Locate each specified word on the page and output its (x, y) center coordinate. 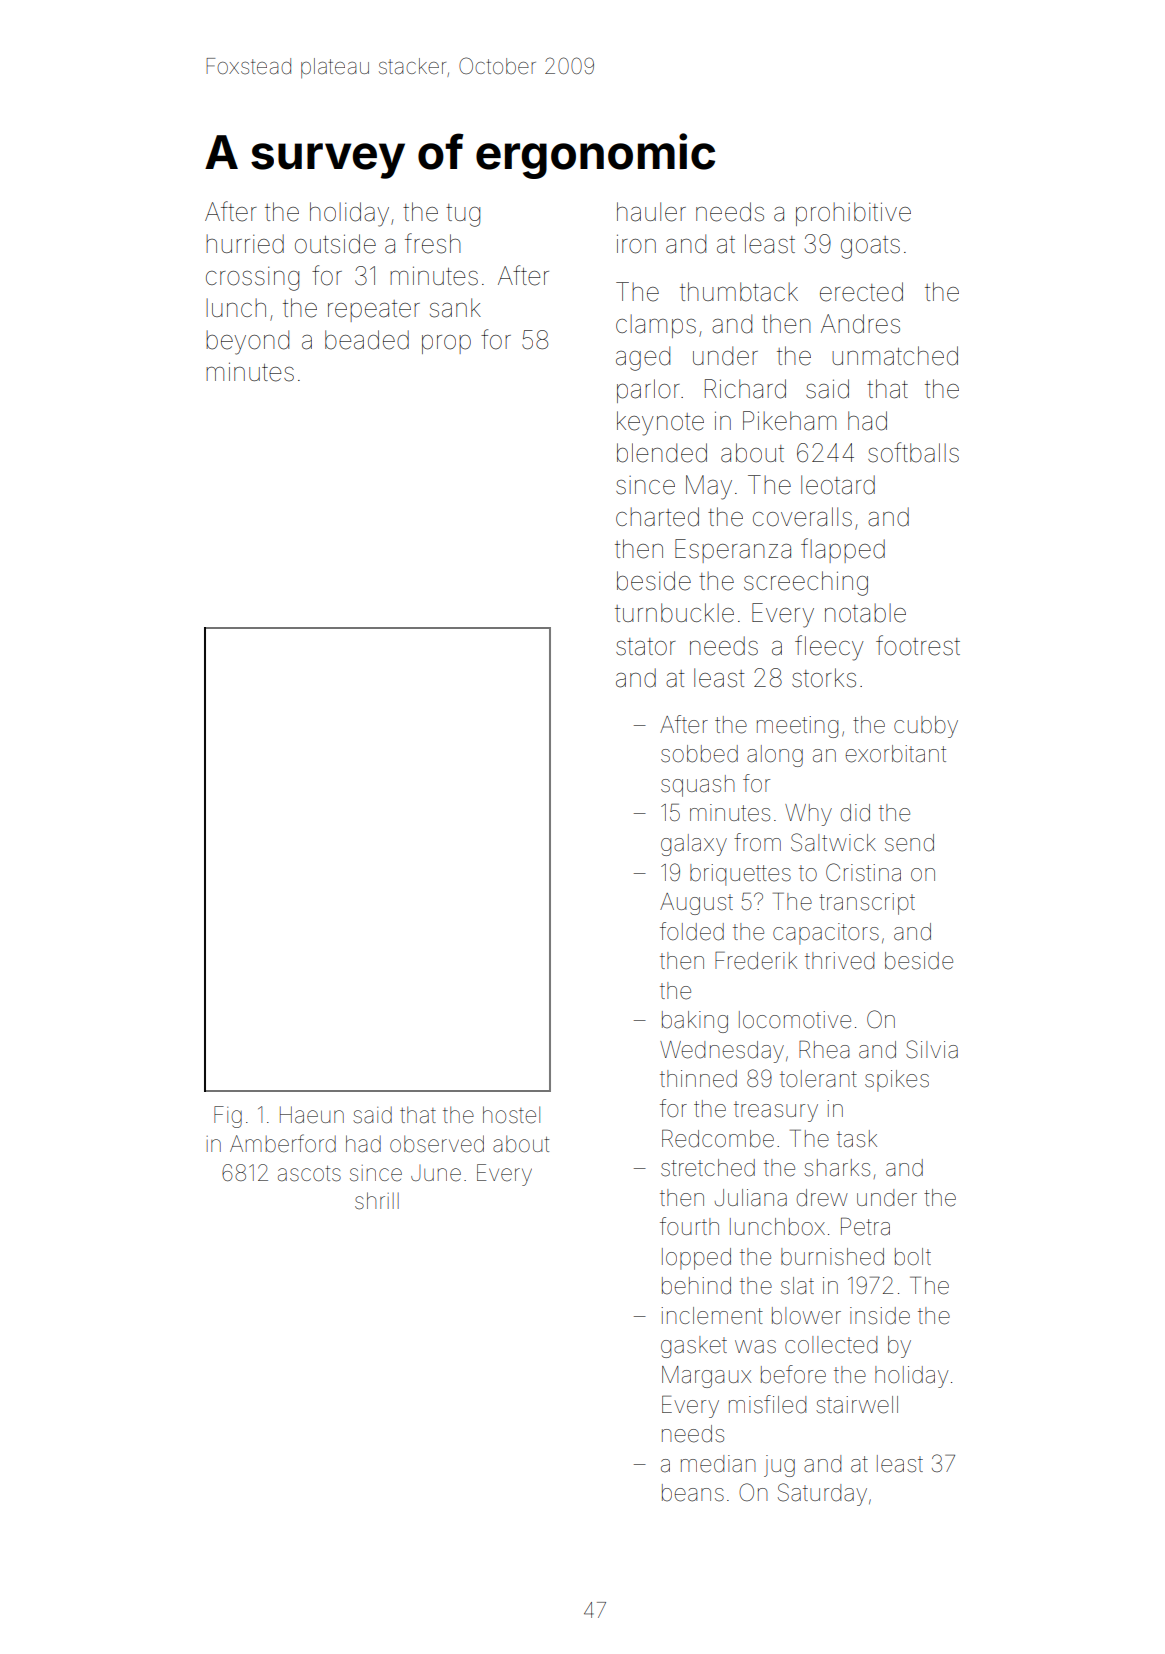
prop (446, 344)
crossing (252, 279)
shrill (377, 1201)
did (855, 813)
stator (646, 647)
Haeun (312, 1115)
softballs (913, 452)
